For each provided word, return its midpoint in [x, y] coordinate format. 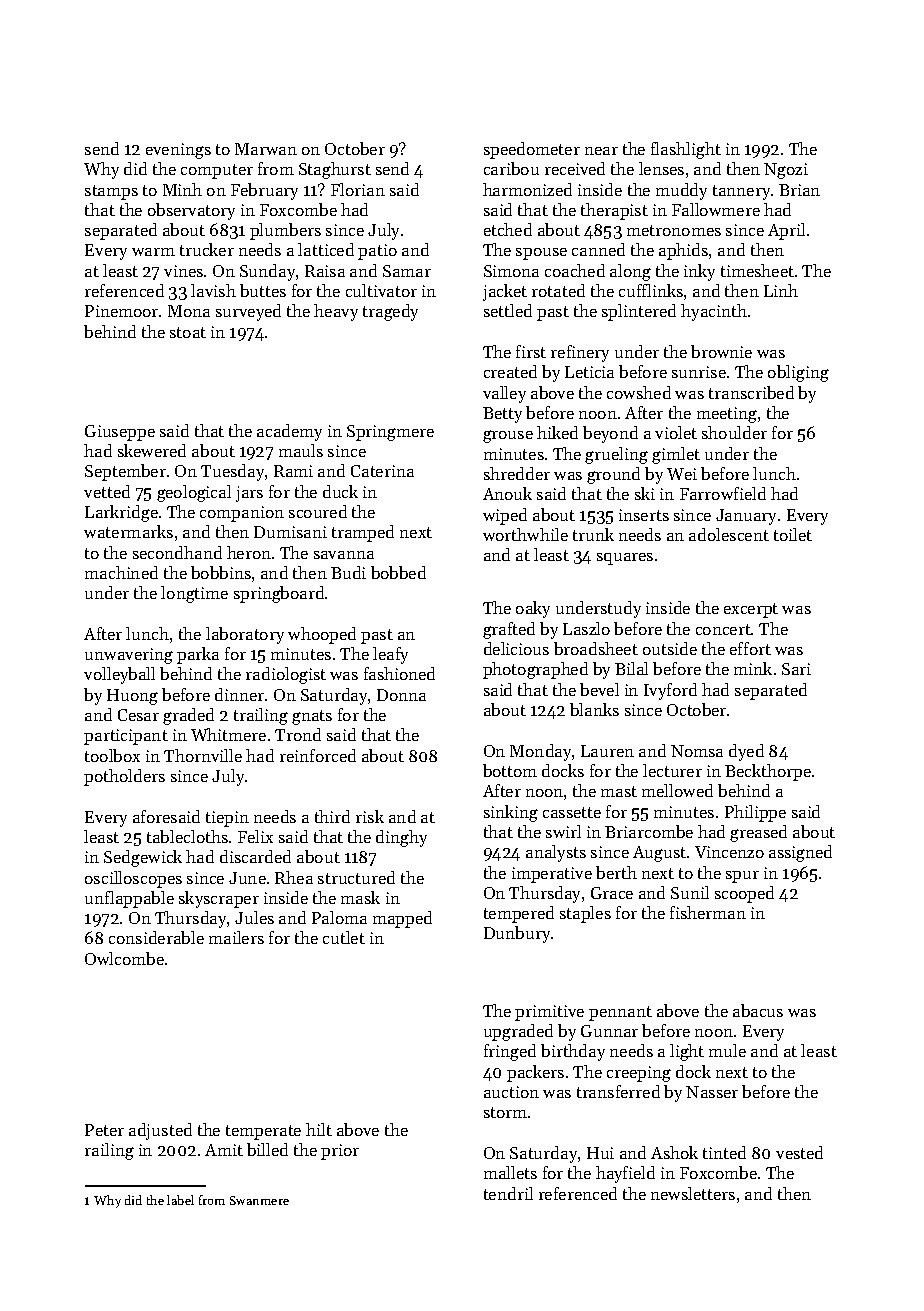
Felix [255, 836]
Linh [781, 290]
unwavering [129, 656]
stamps [111, 192]
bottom [510, 770]
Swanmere [259, 1200]
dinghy [401, 838]
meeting [727, 415]
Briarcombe [649, 831]
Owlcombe [124, 958]
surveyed [248, 312]
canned [598, 249]
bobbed [398, 572]
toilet [793, 534]
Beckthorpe [768, 772]
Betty [502, 415]
